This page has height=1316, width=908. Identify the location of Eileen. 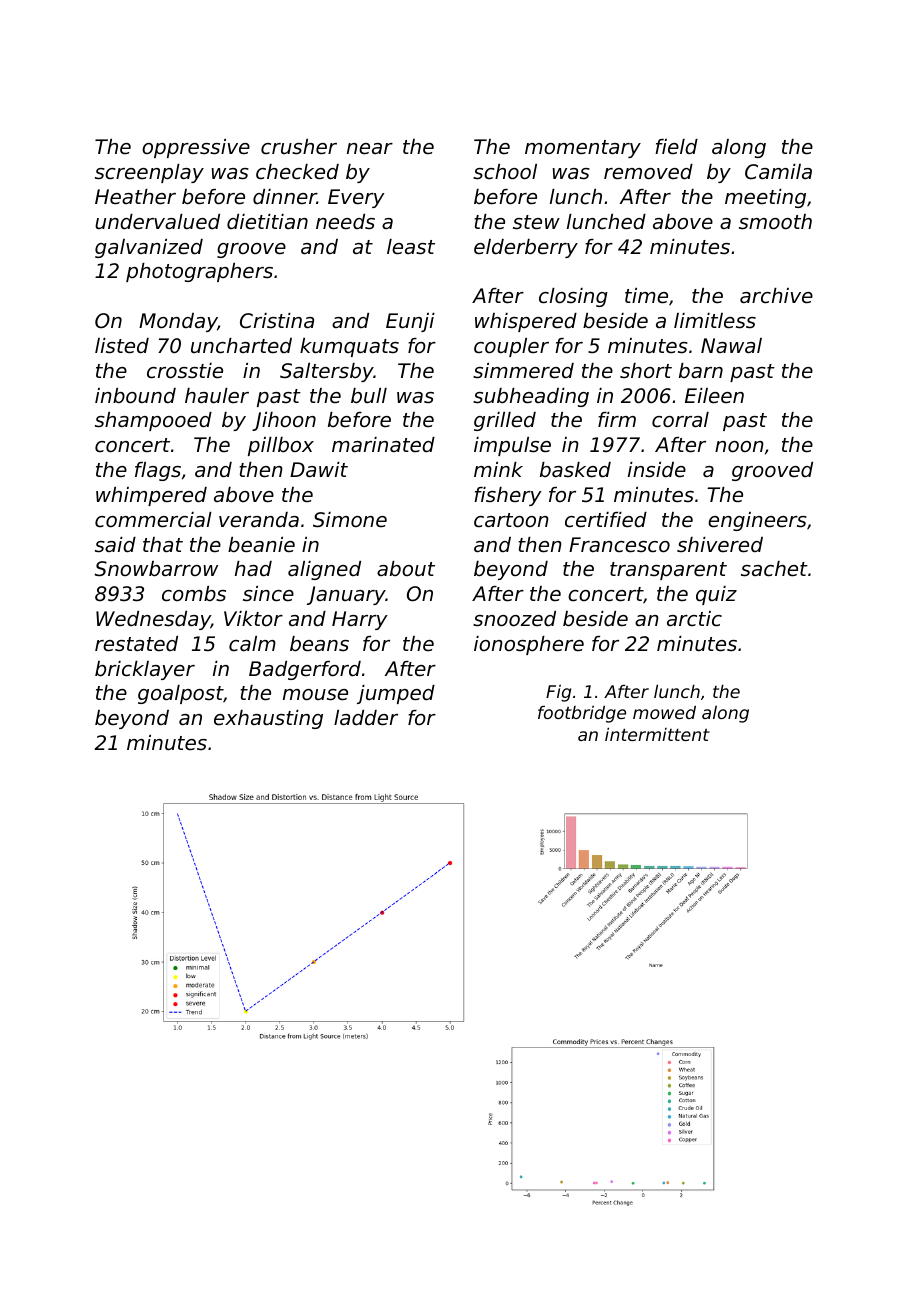
(714, 396).
